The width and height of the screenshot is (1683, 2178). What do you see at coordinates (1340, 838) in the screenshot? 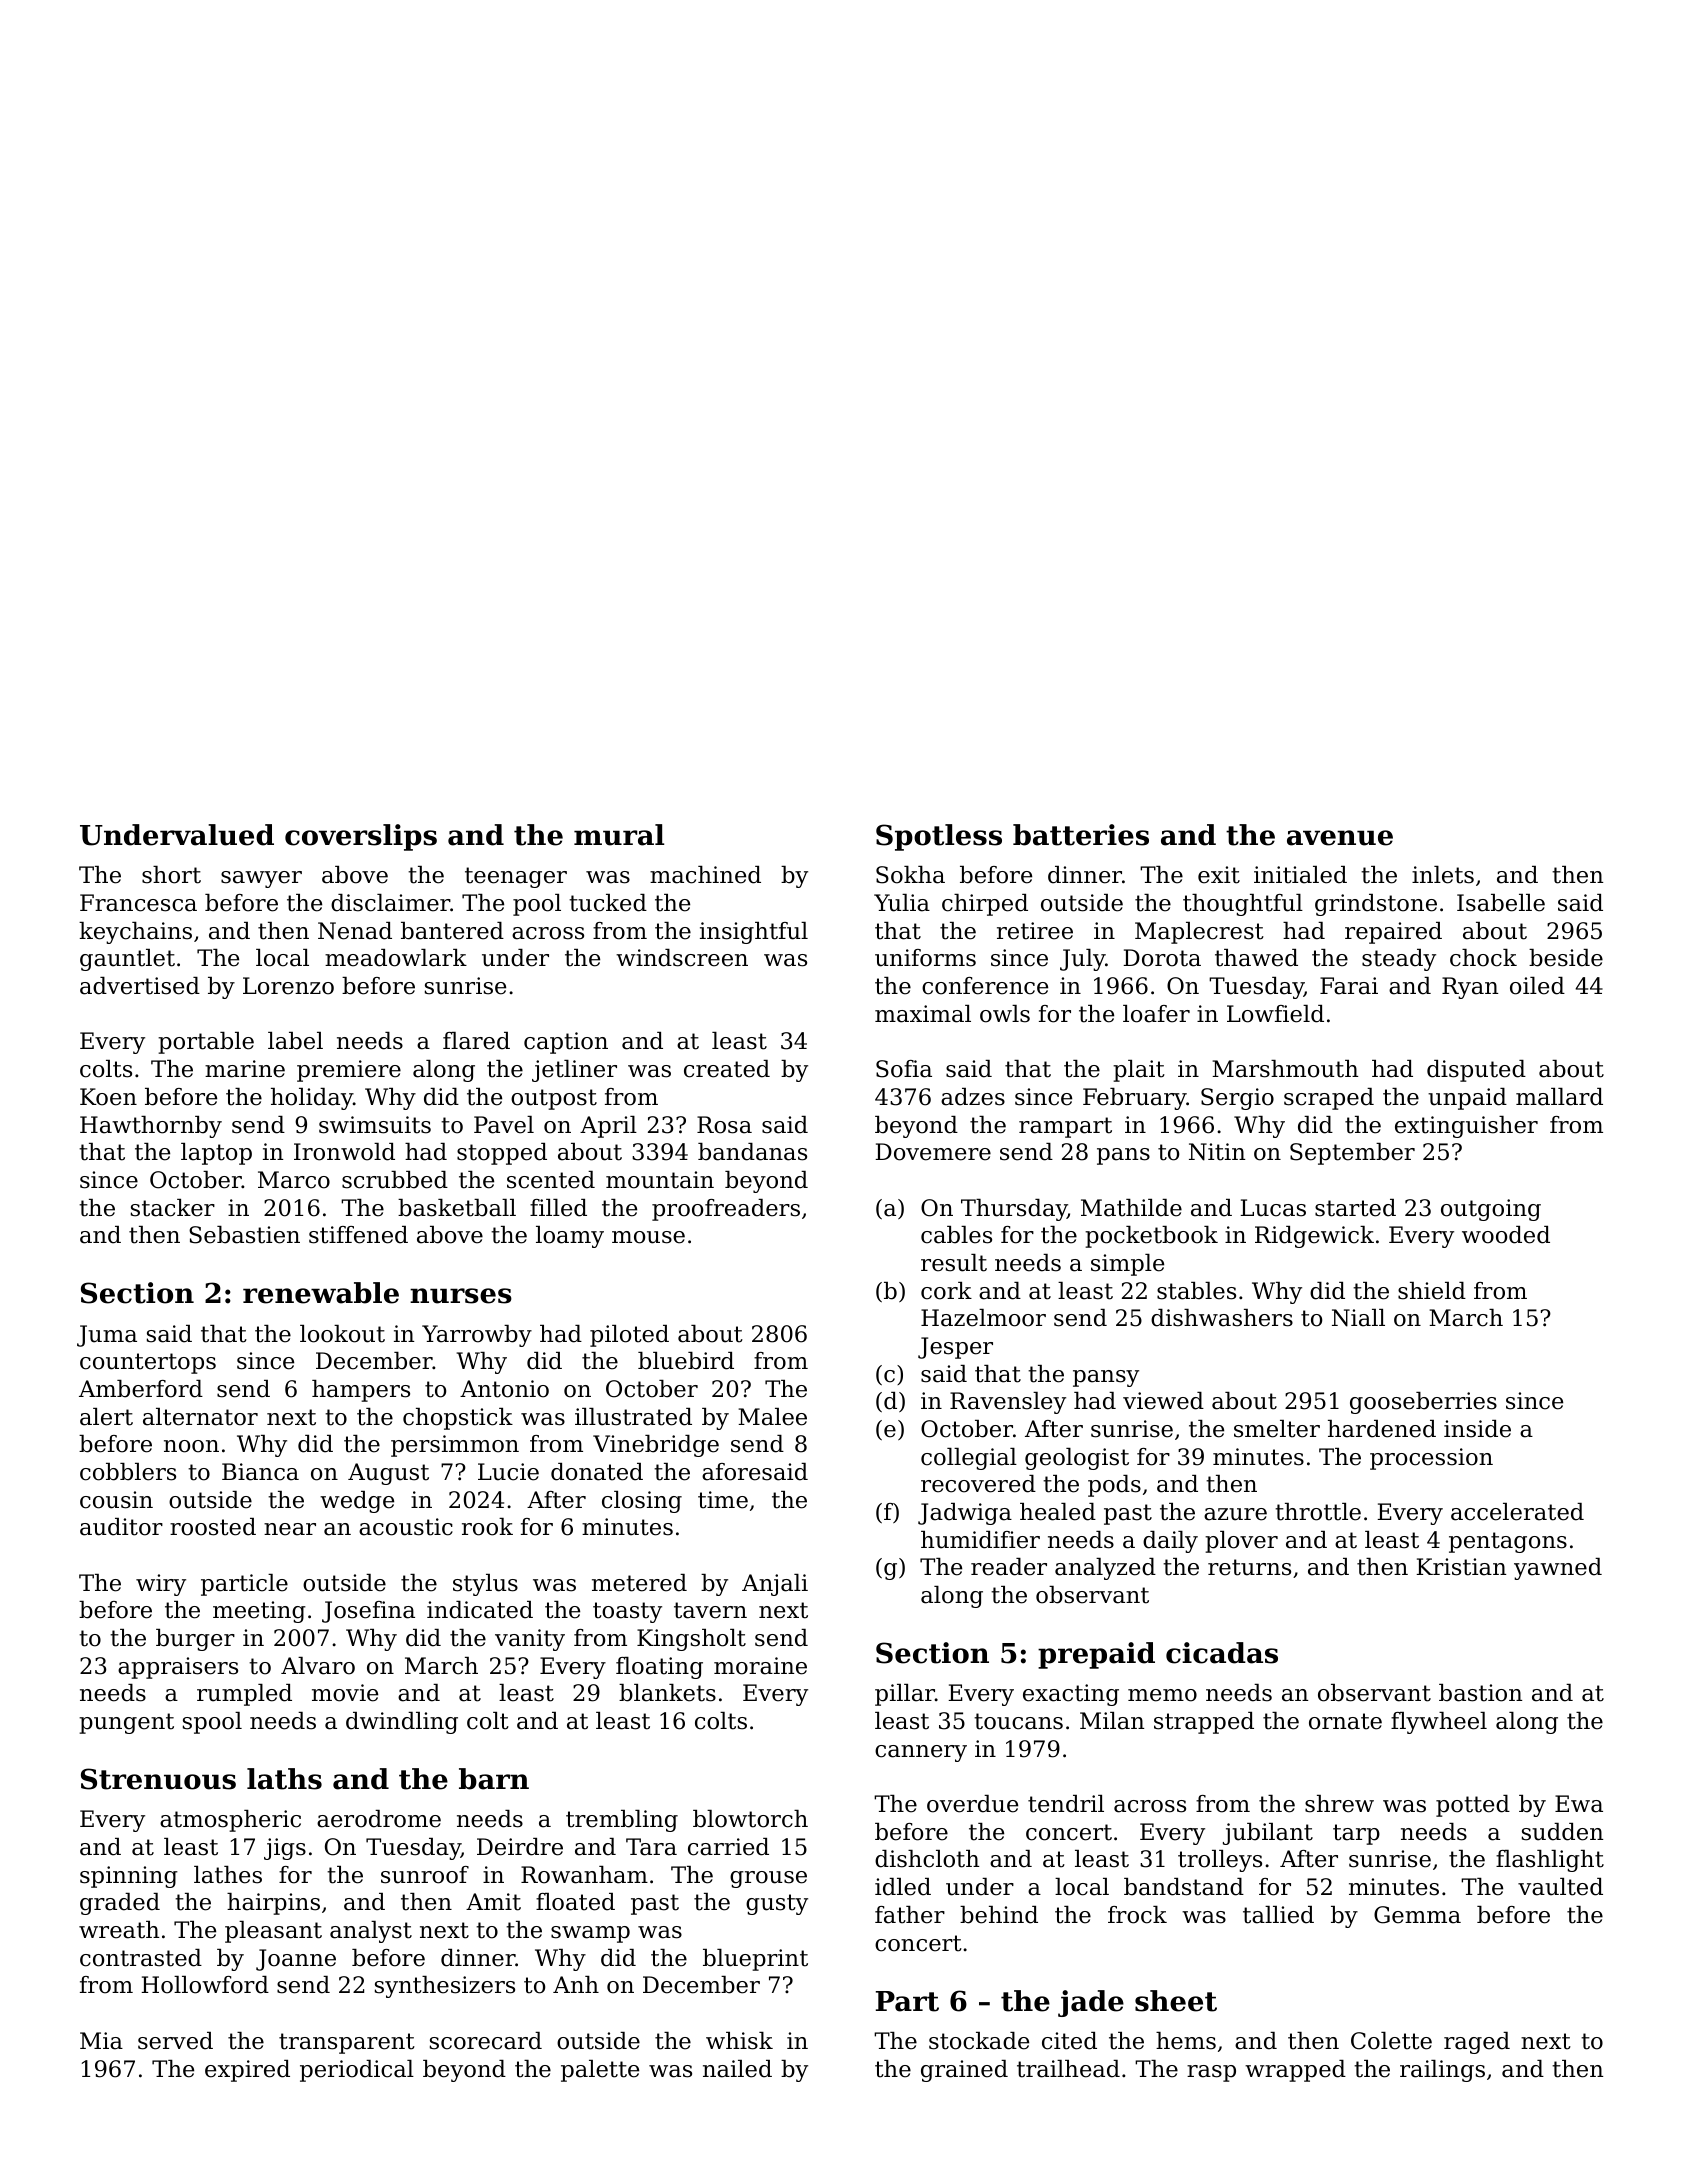
I see `avenue` at bounding box center [1340, 838].
